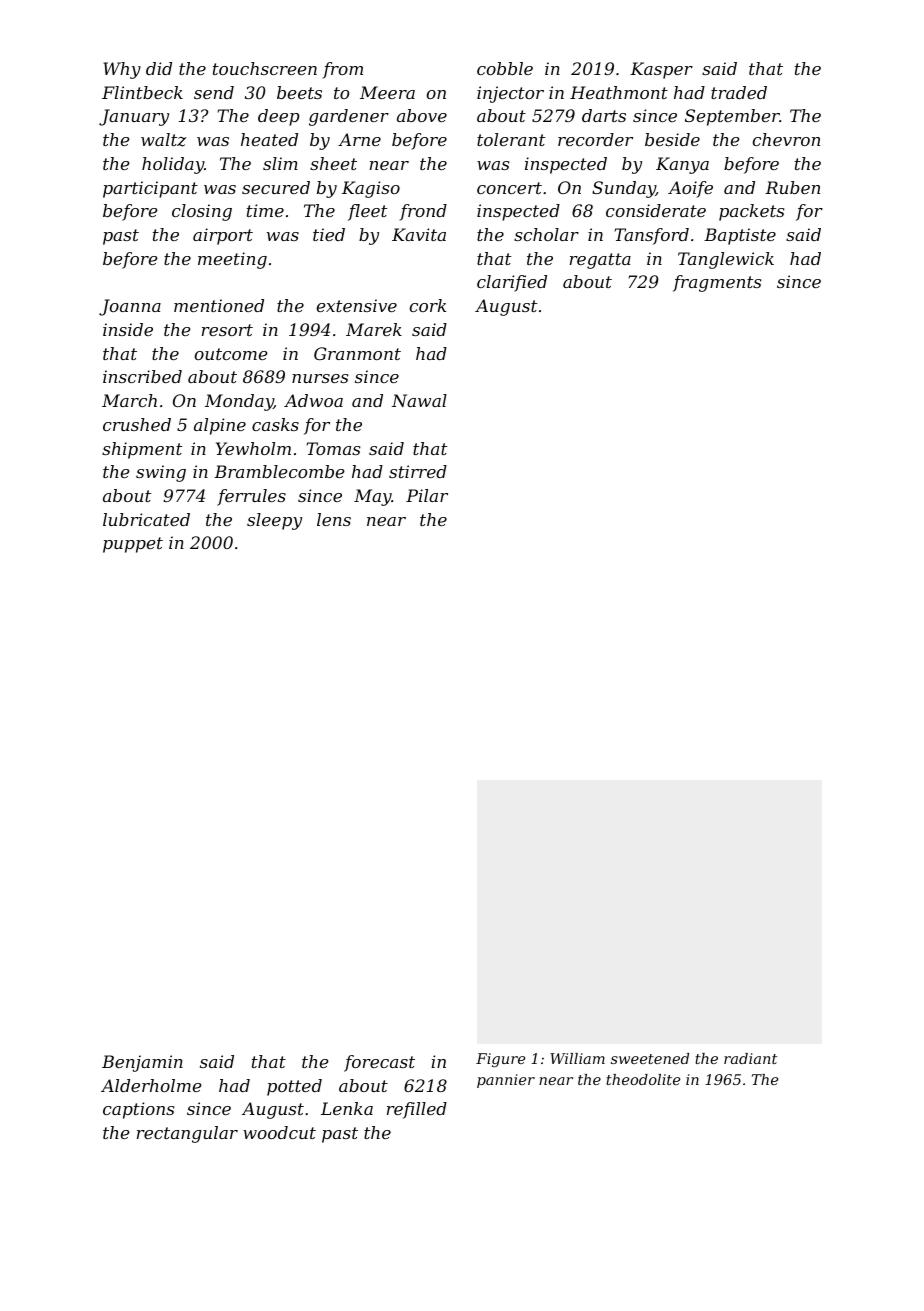 This screenshot has height=1311, width=924. Describe the element at coordinates (122, 70) in the screenshot. I see `Why` at that location.
